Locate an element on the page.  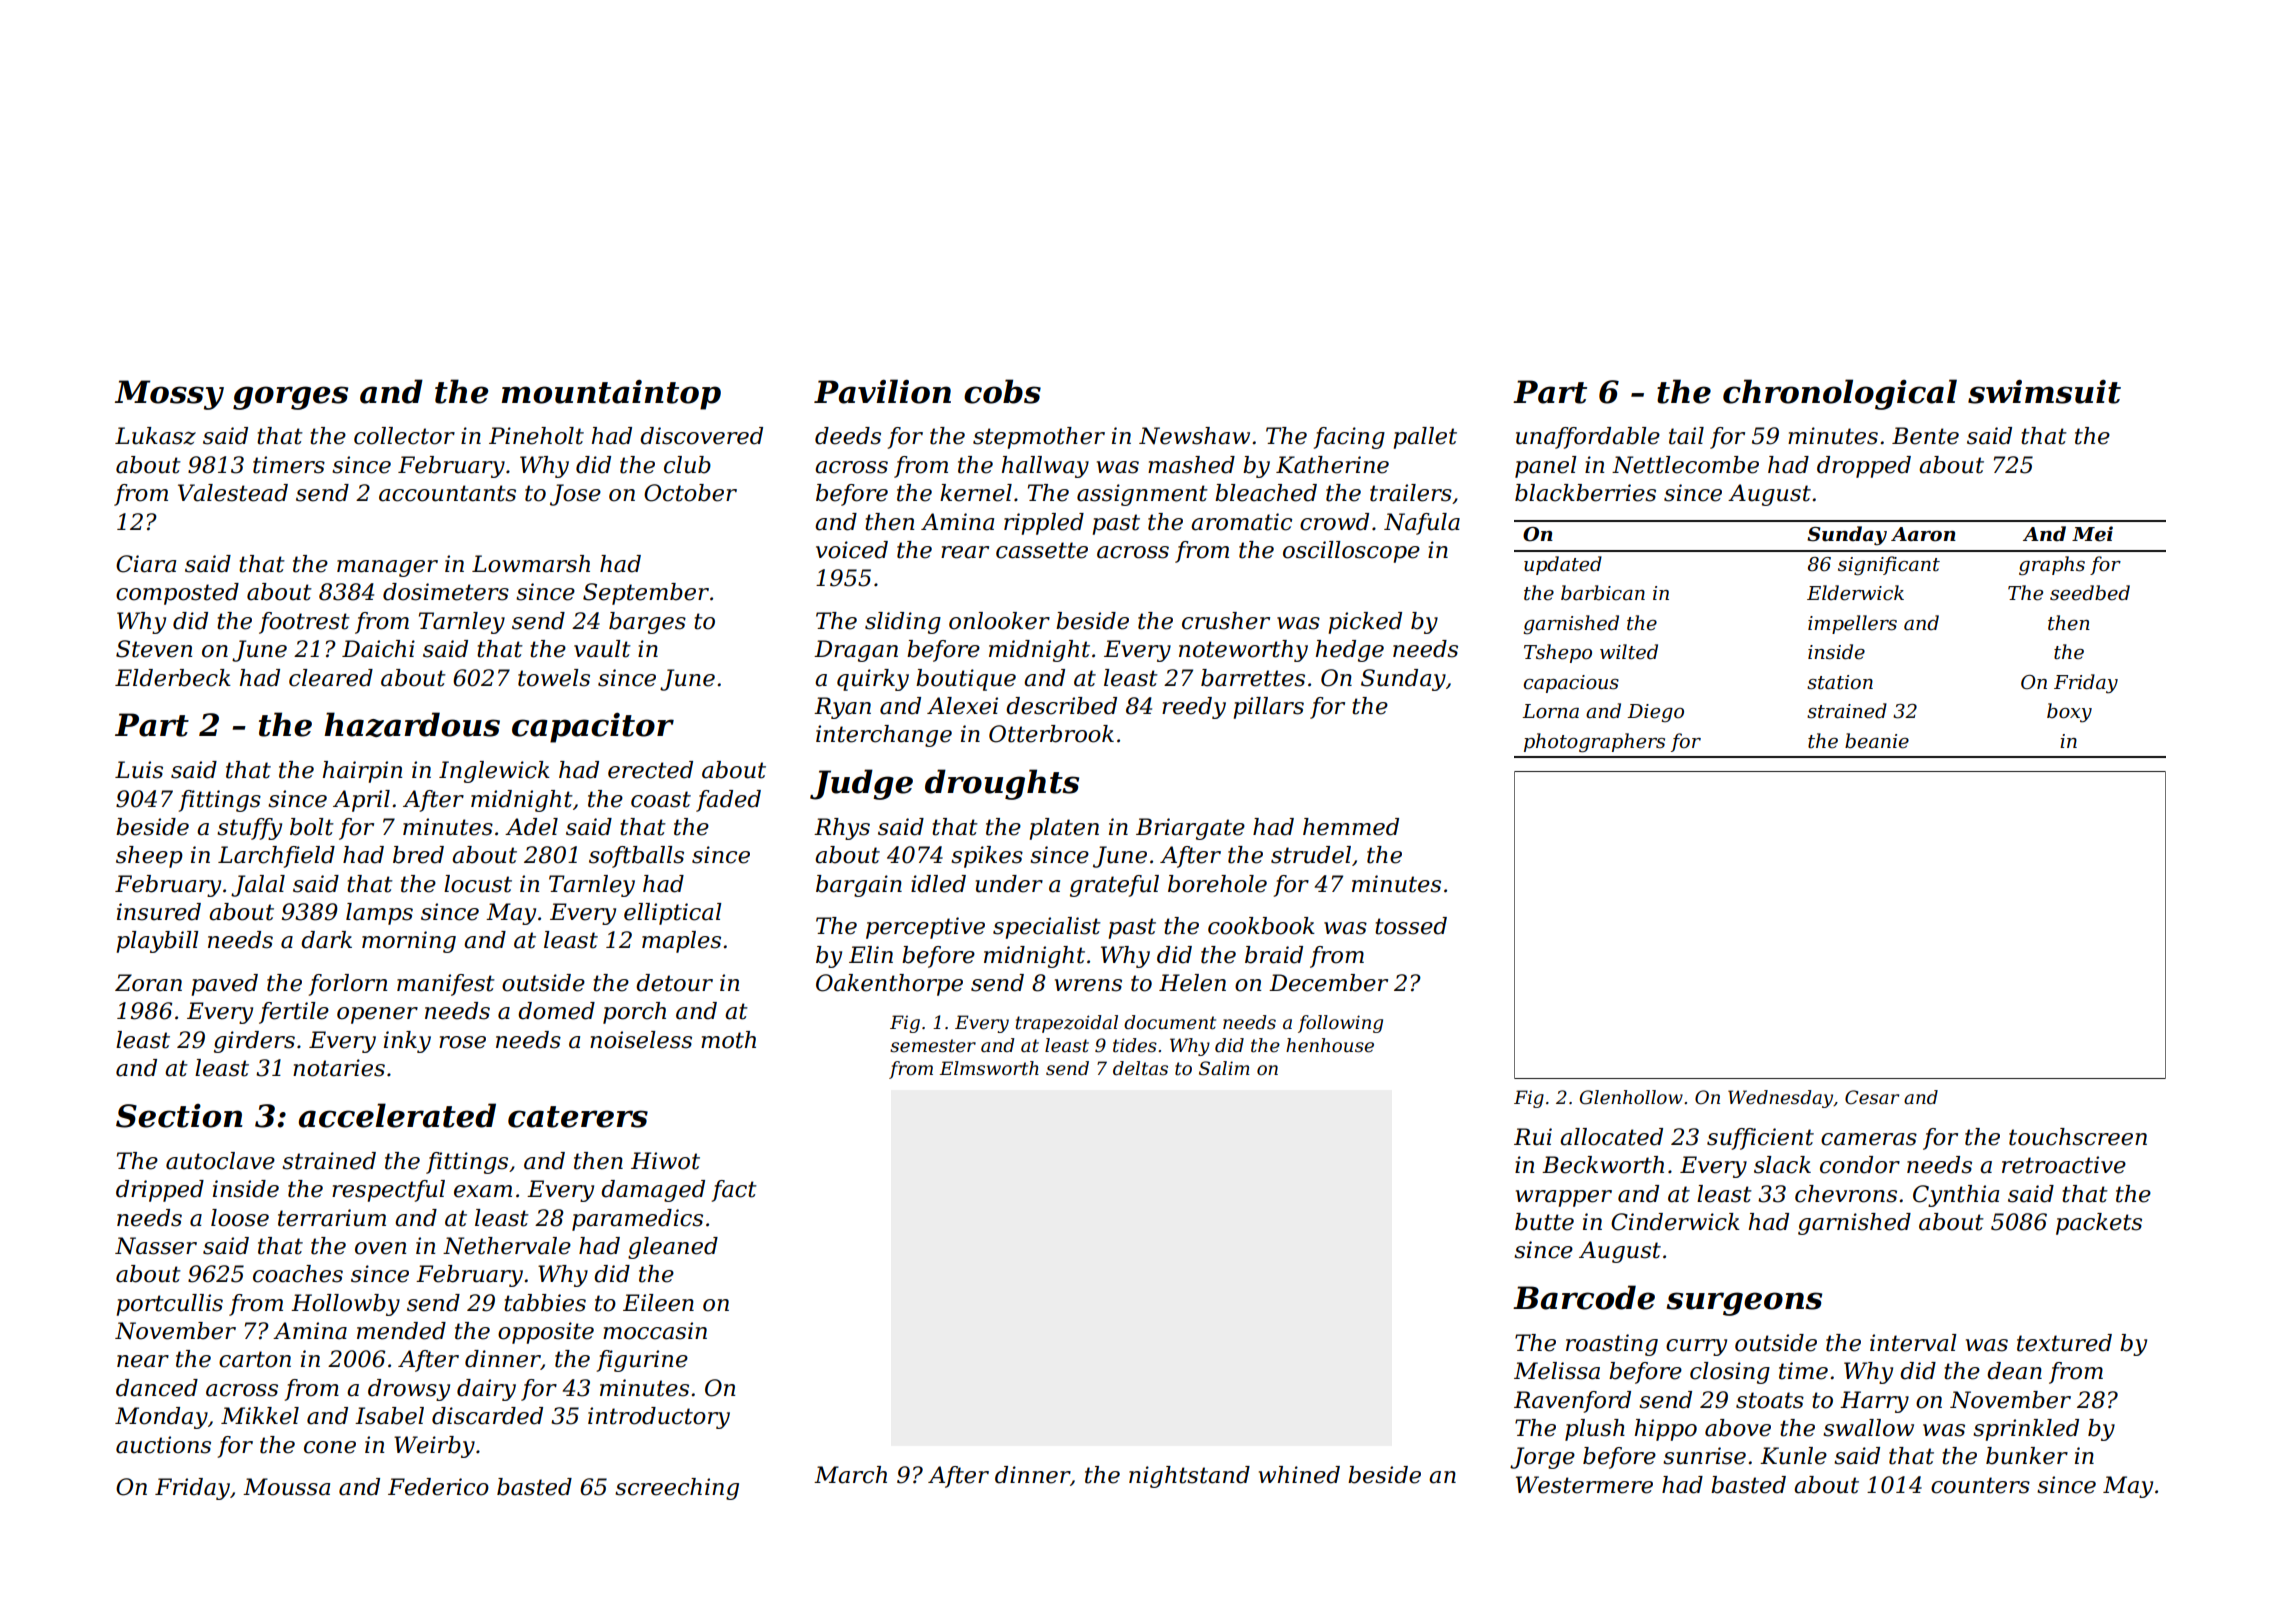
noteworthy is located at coordinates (1243, 651).
